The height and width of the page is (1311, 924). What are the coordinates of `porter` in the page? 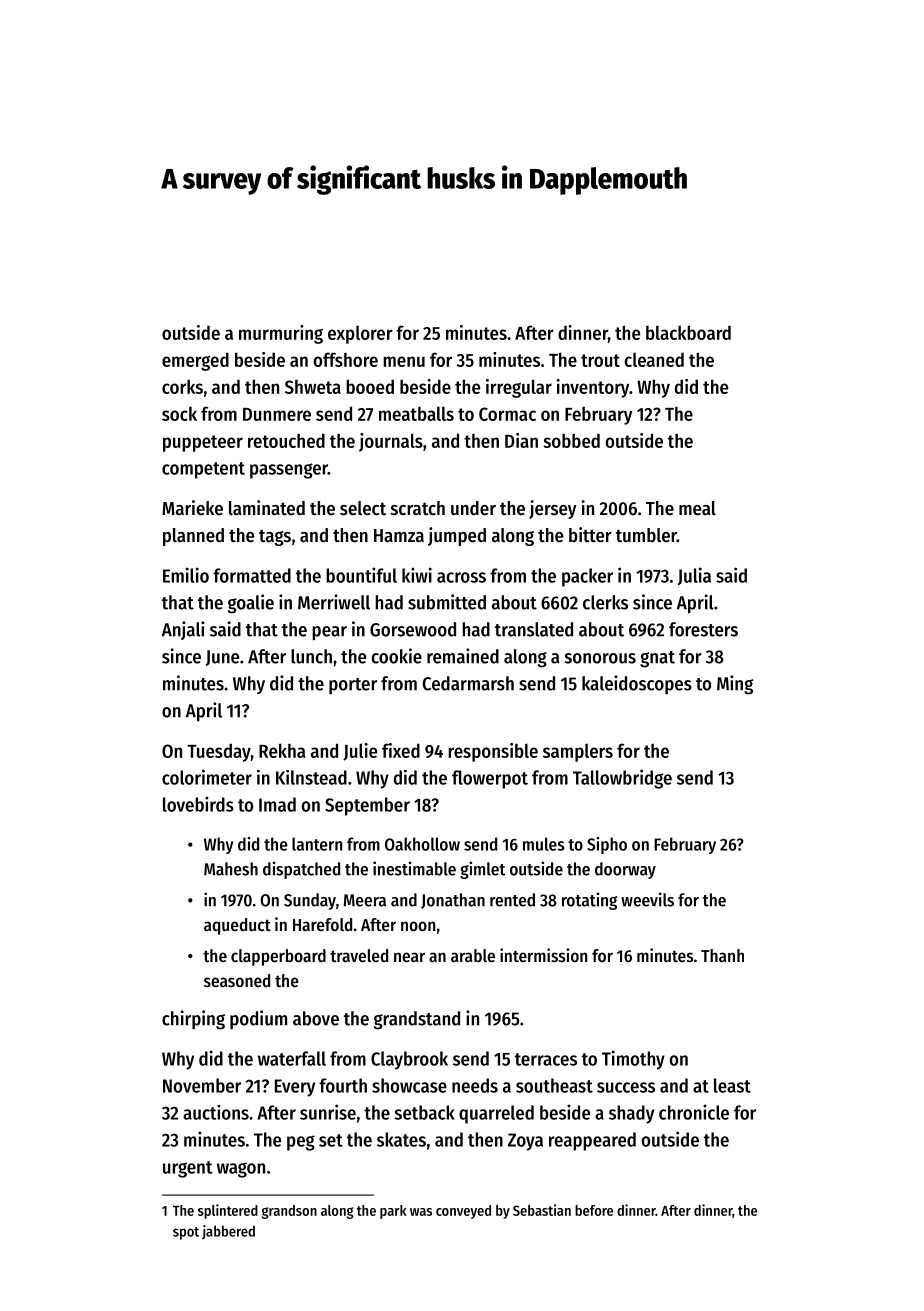 It's located at (353, 686).
